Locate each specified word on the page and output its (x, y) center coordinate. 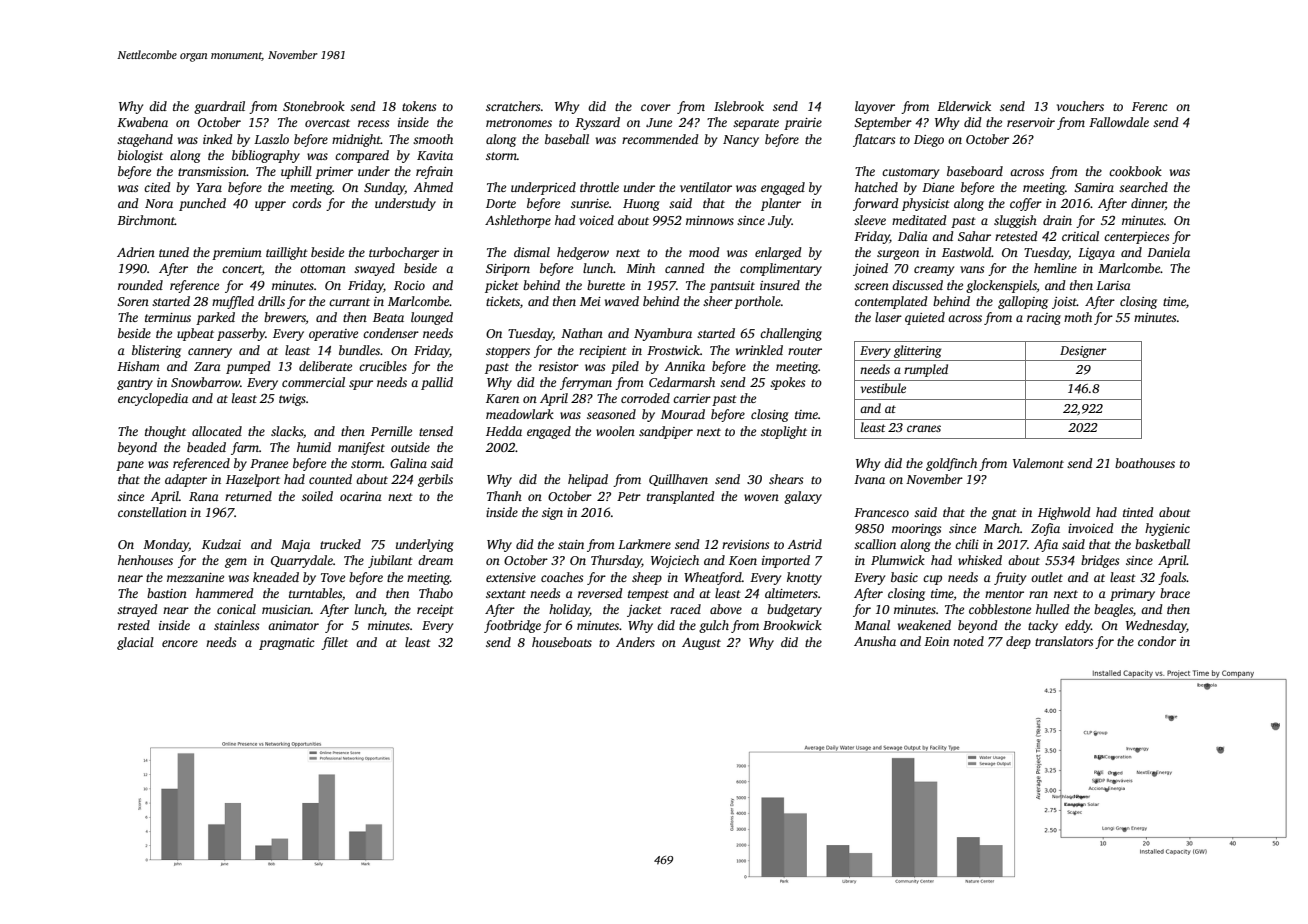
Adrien (136, 252)
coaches (562, 577)
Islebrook (739, 106)
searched (1143, 187)
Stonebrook (314, 106)
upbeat (195, 334)
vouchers (1080, 106)
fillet (334, 643)
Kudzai (221, 544)
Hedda (504, 431)
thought (165, 432)
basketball (1162, 544)
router (805, 351)
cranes (924, 428)
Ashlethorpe (518, 221)
